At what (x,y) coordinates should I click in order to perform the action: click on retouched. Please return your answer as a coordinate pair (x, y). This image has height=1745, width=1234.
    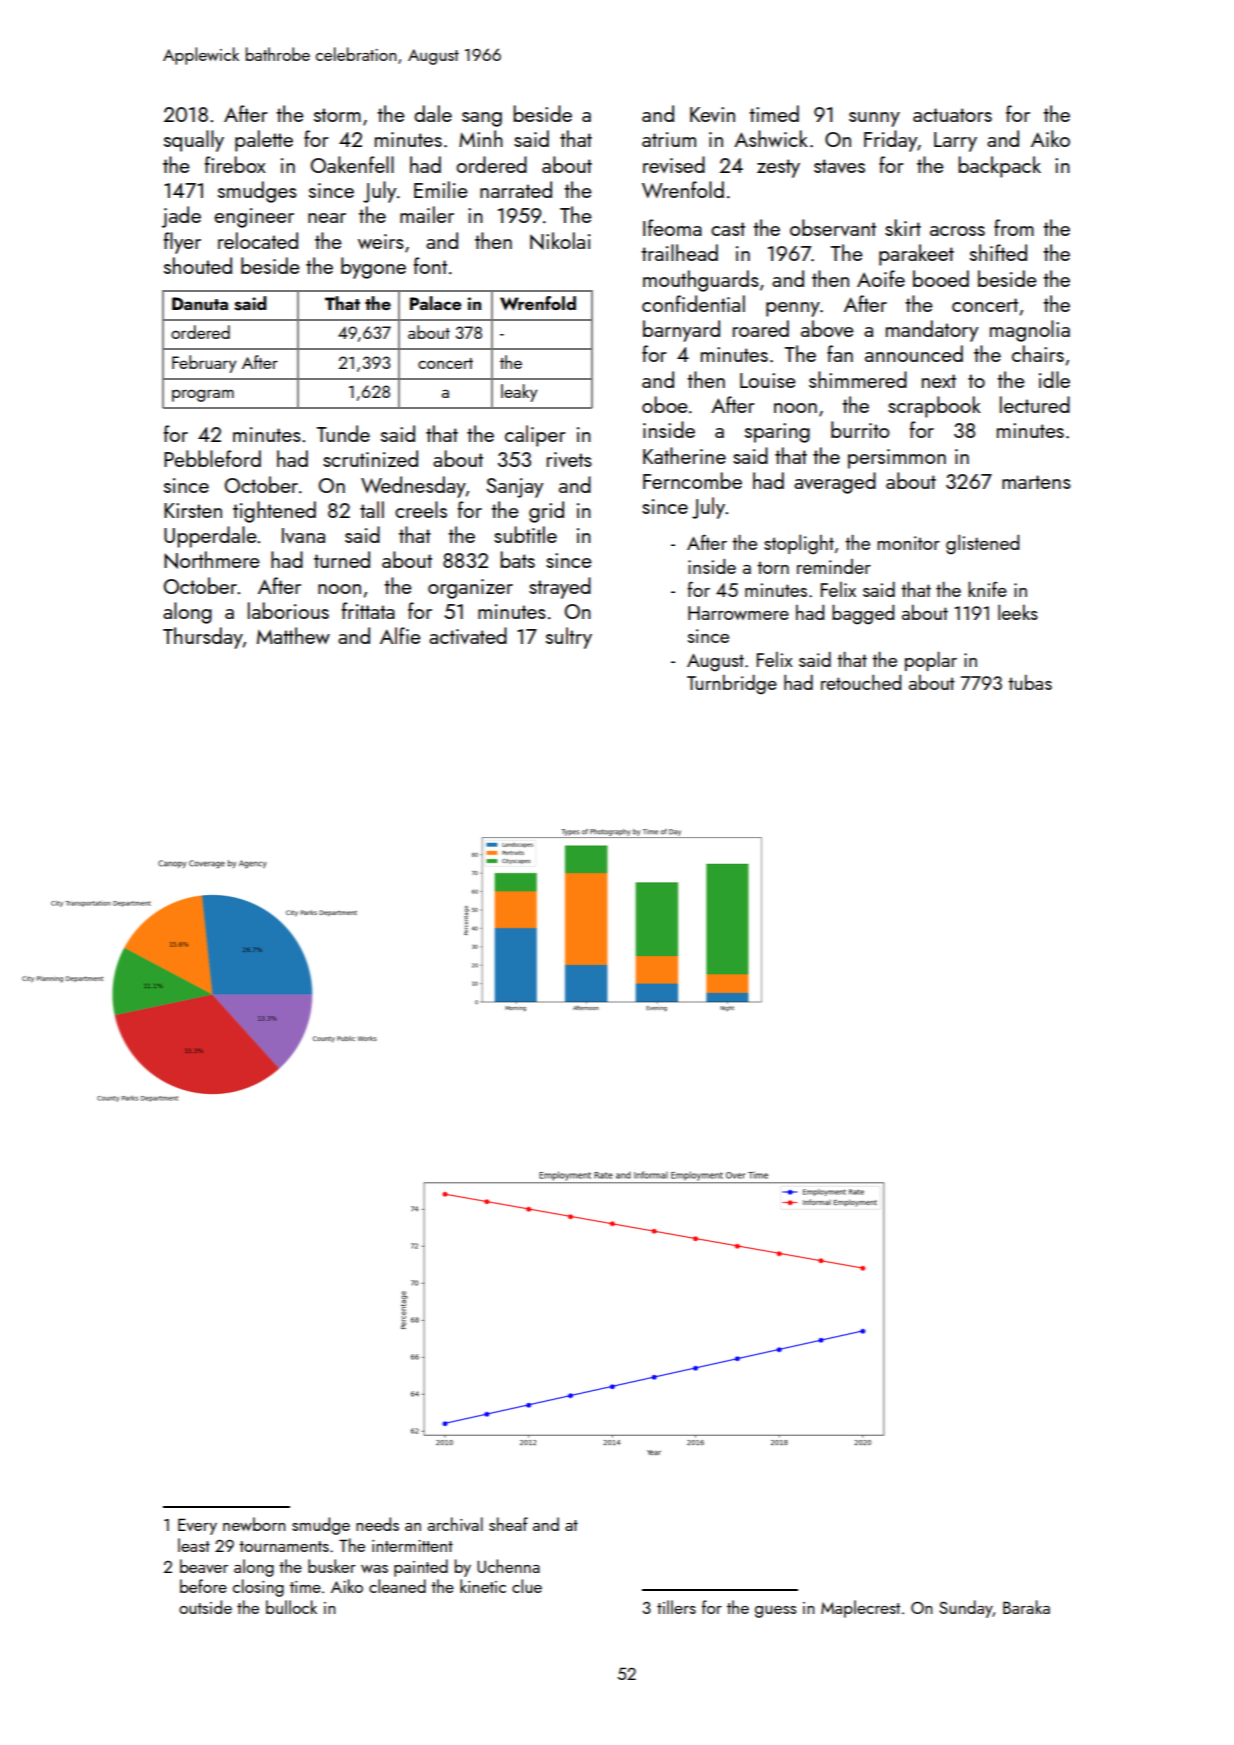
    Looking at the image, I should click on (861, 682).
